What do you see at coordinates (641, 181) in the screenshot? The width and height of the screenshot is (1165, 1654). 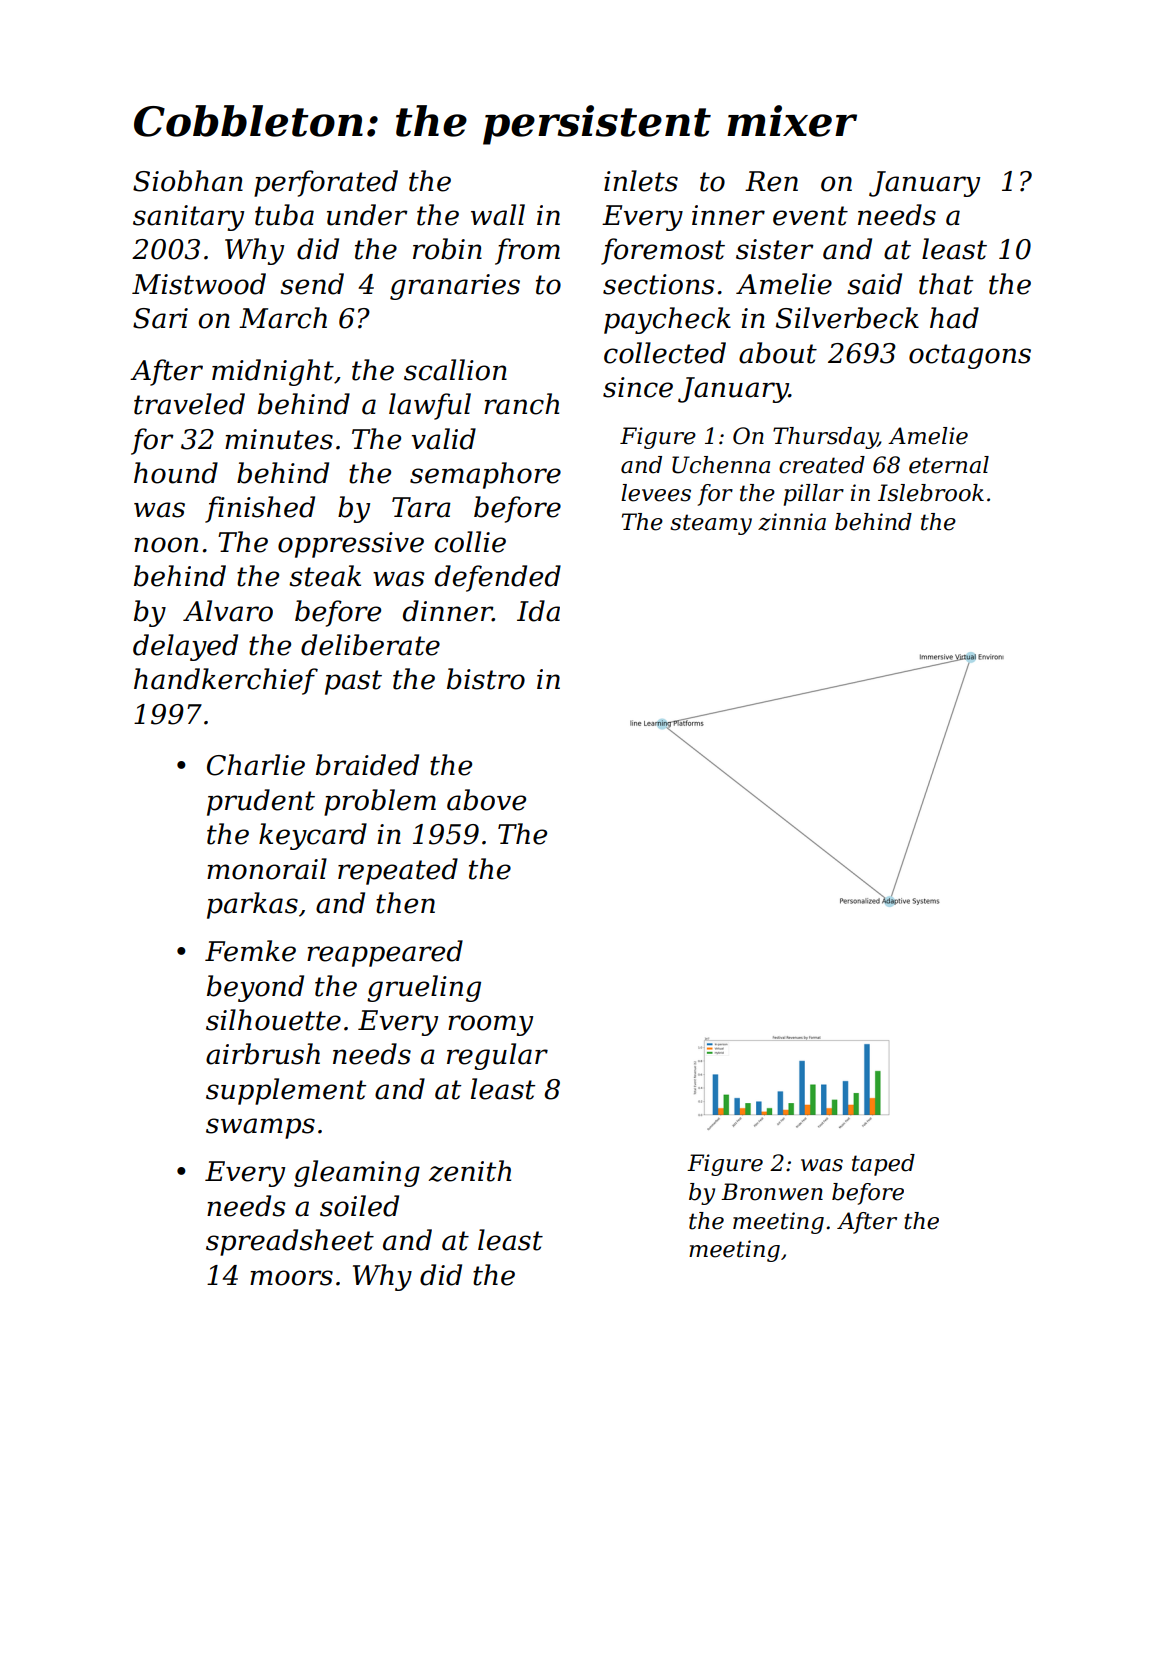 I see `inlets` at bounding box center [641, 181].
